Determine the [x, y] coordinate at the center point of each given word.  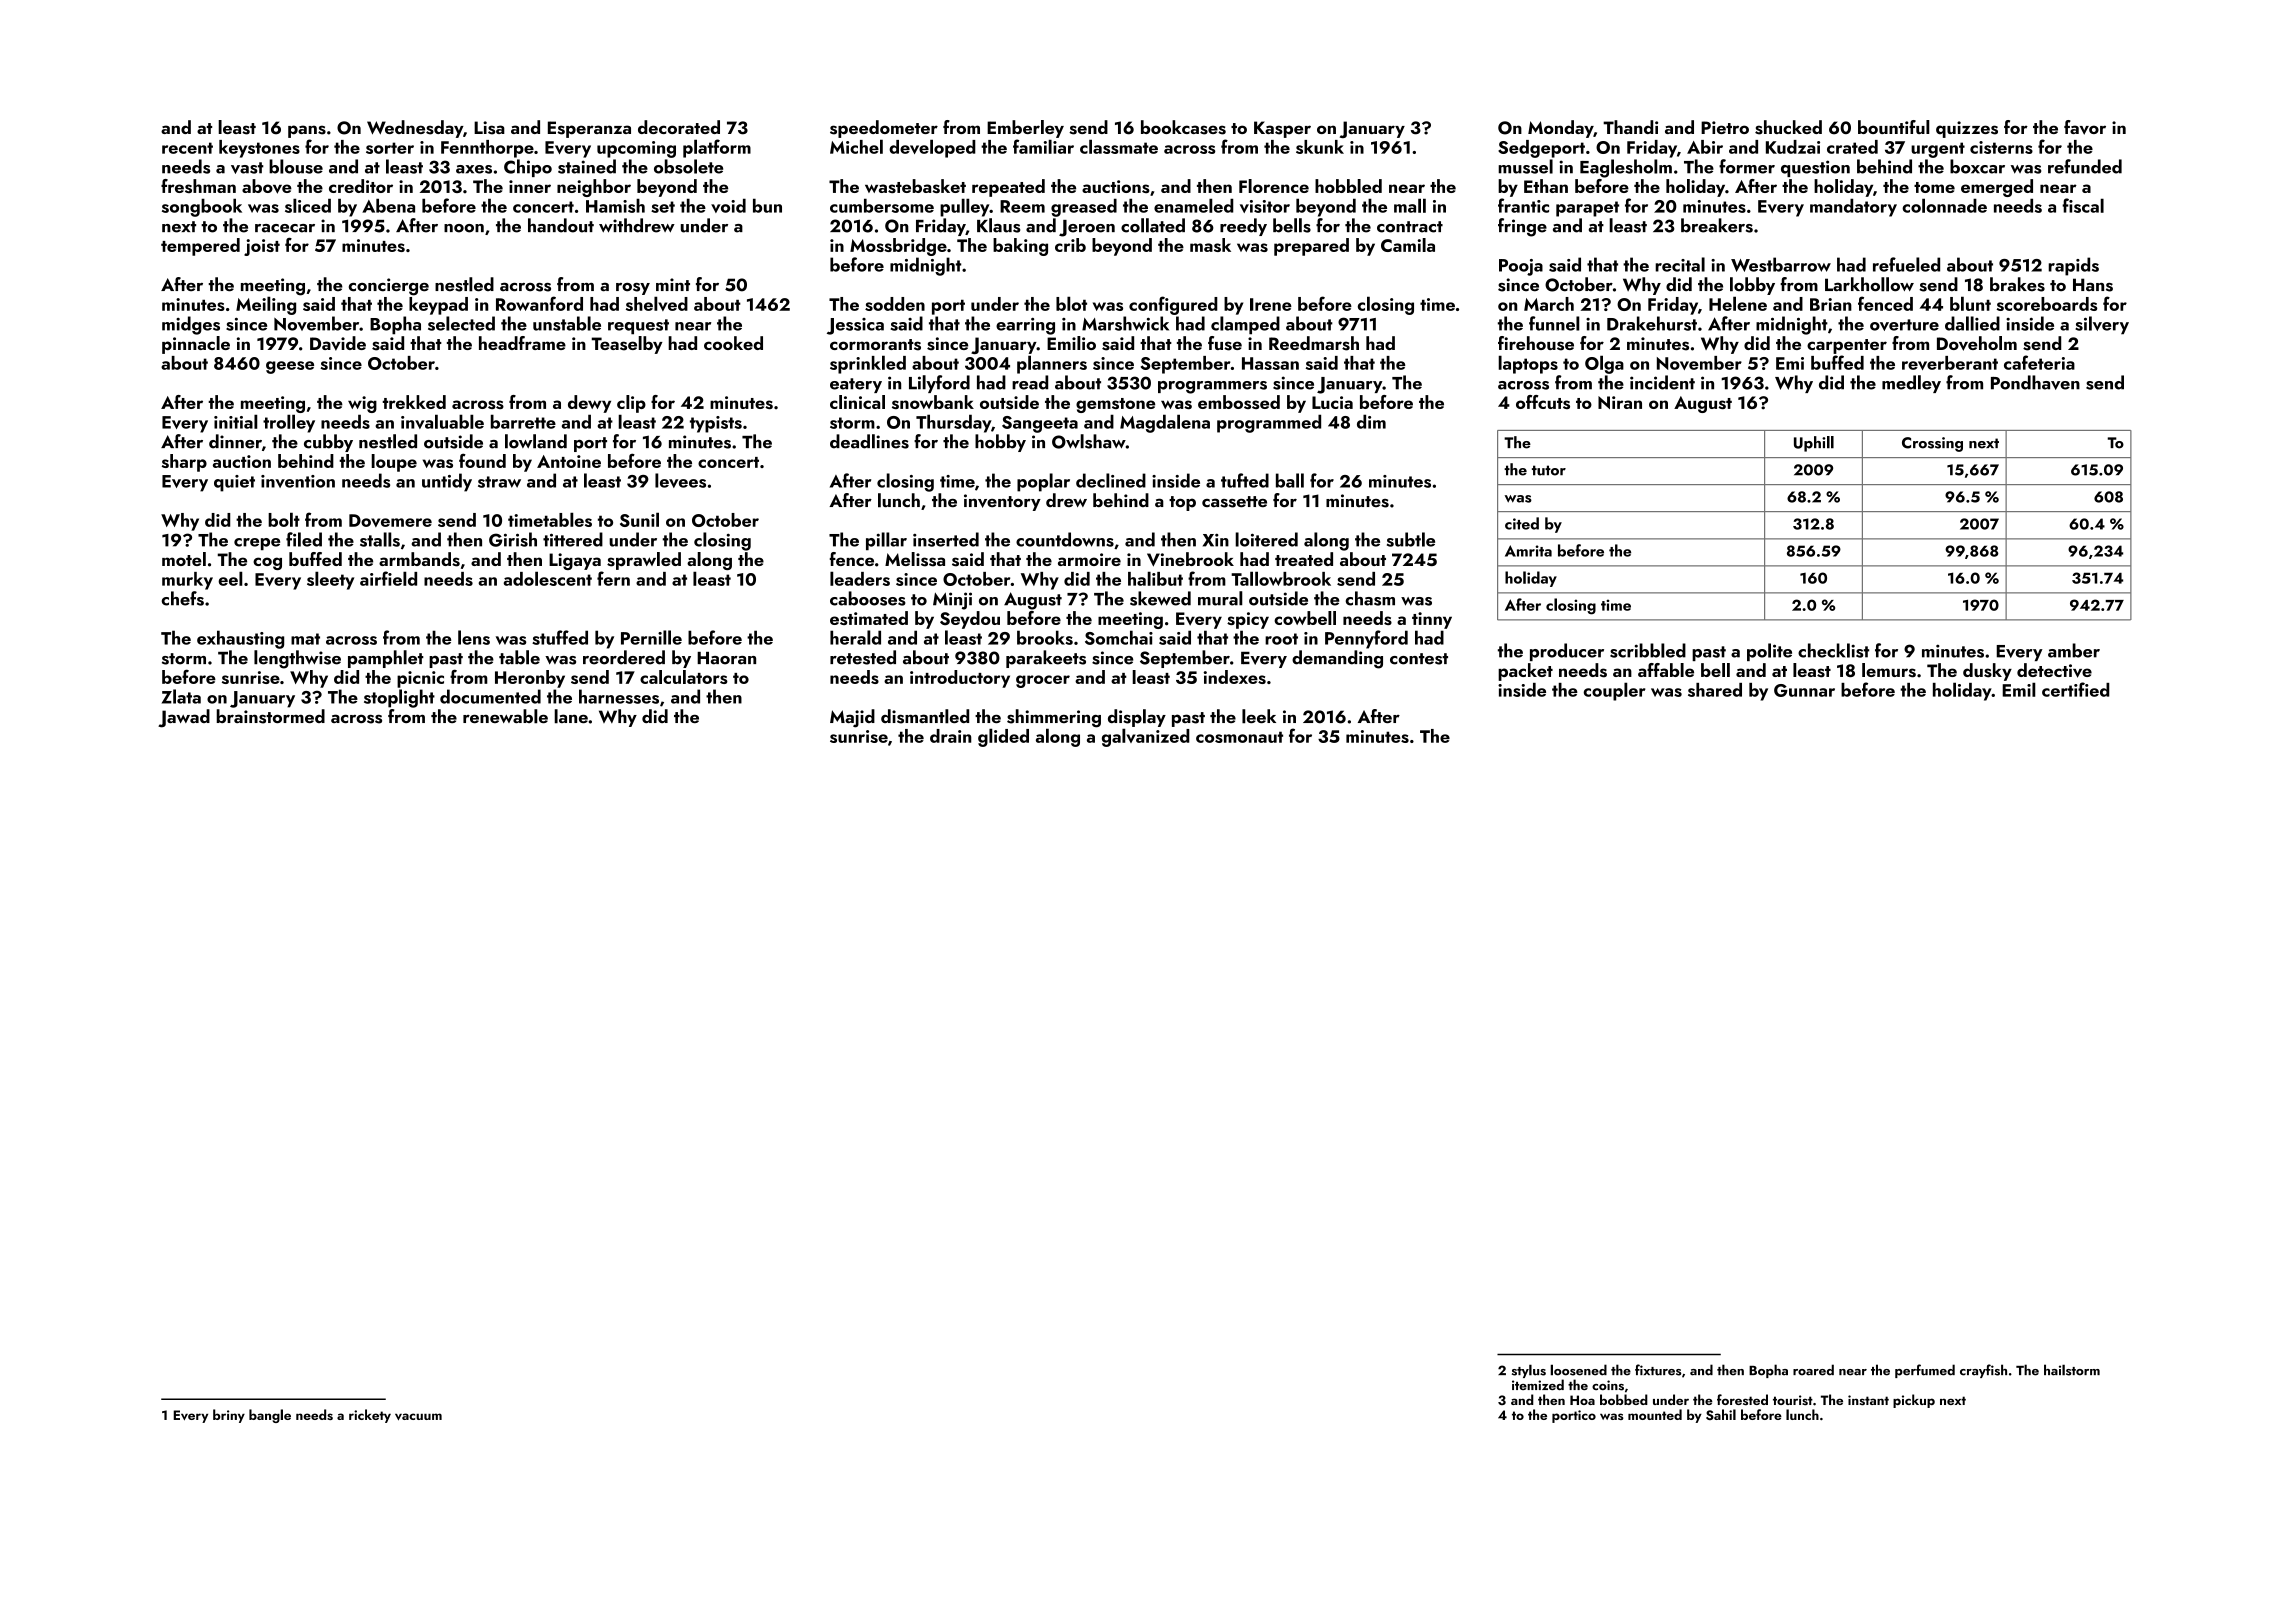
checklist [1833, 650]
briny [229, 1416]
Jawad [184, 718]
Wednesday [415, 129]
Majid [852, 718]
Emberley [1025, 129]
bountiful [1894, 127]
